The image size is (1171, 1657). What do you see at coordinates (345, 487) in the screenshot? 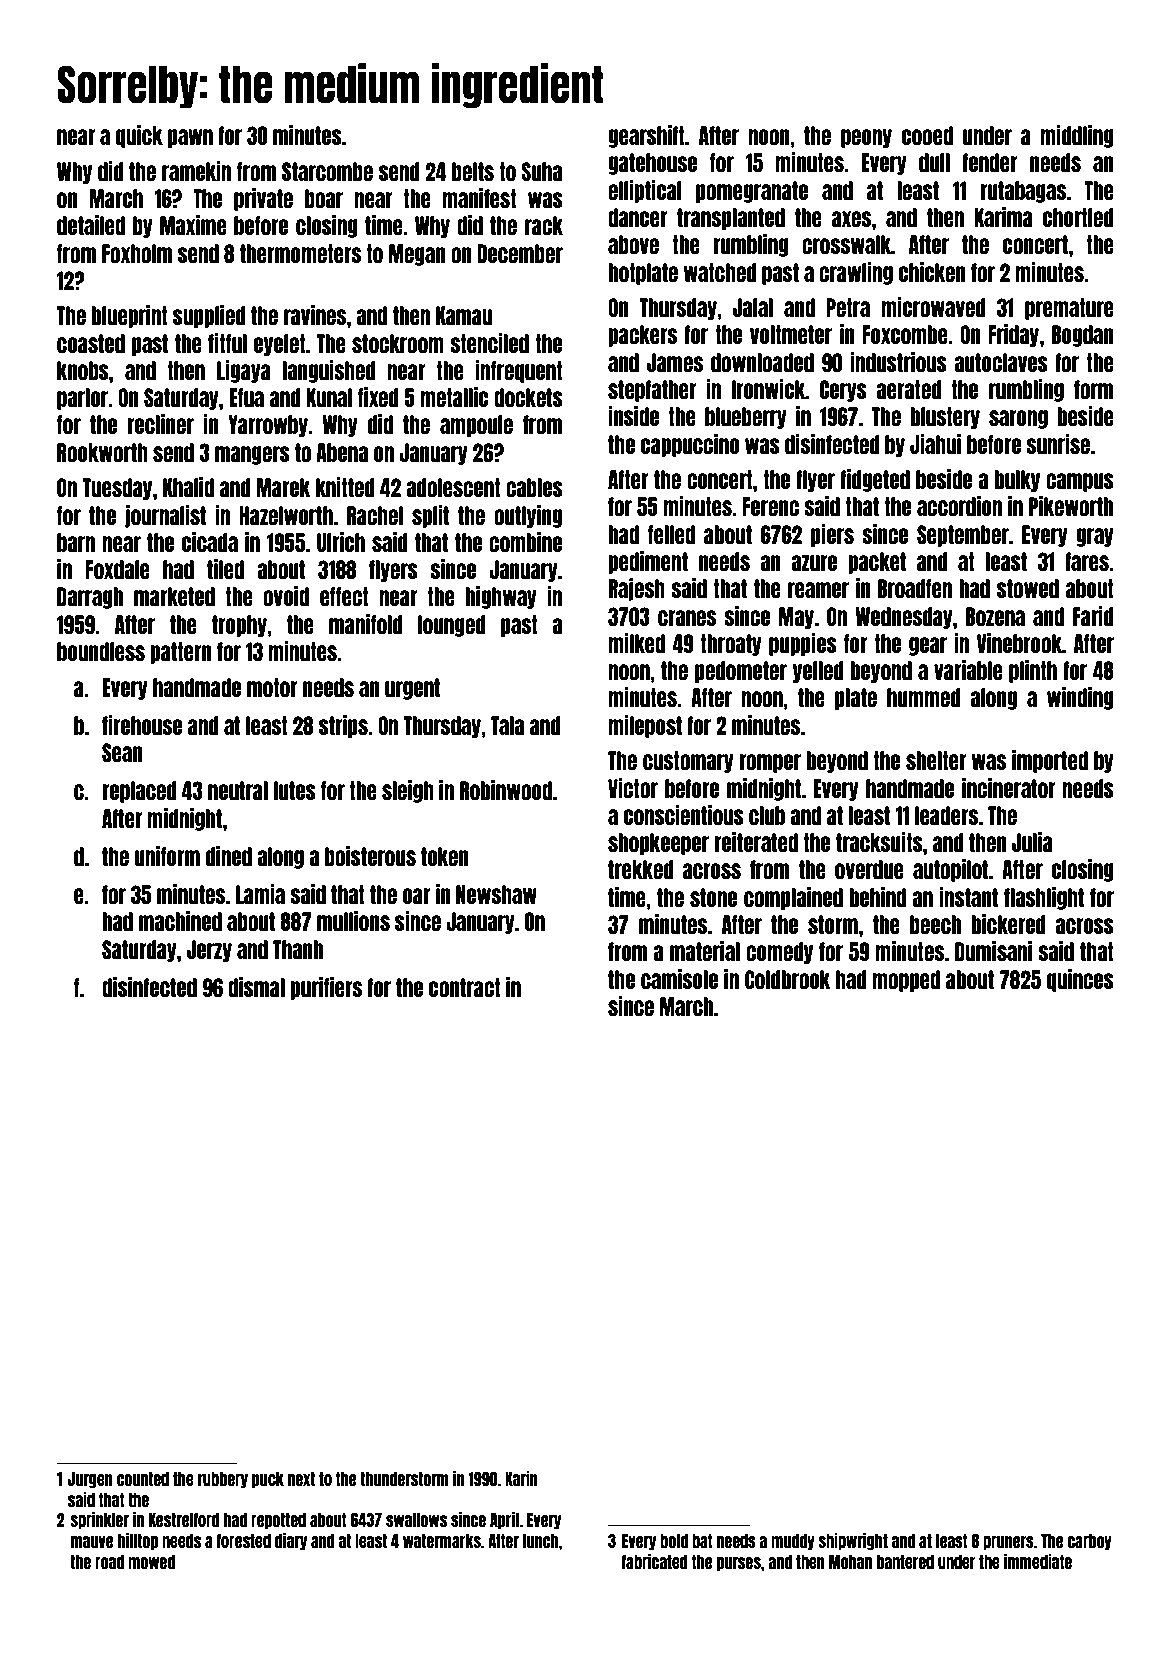
I see `knitted` at bounding box center [345, 487].
